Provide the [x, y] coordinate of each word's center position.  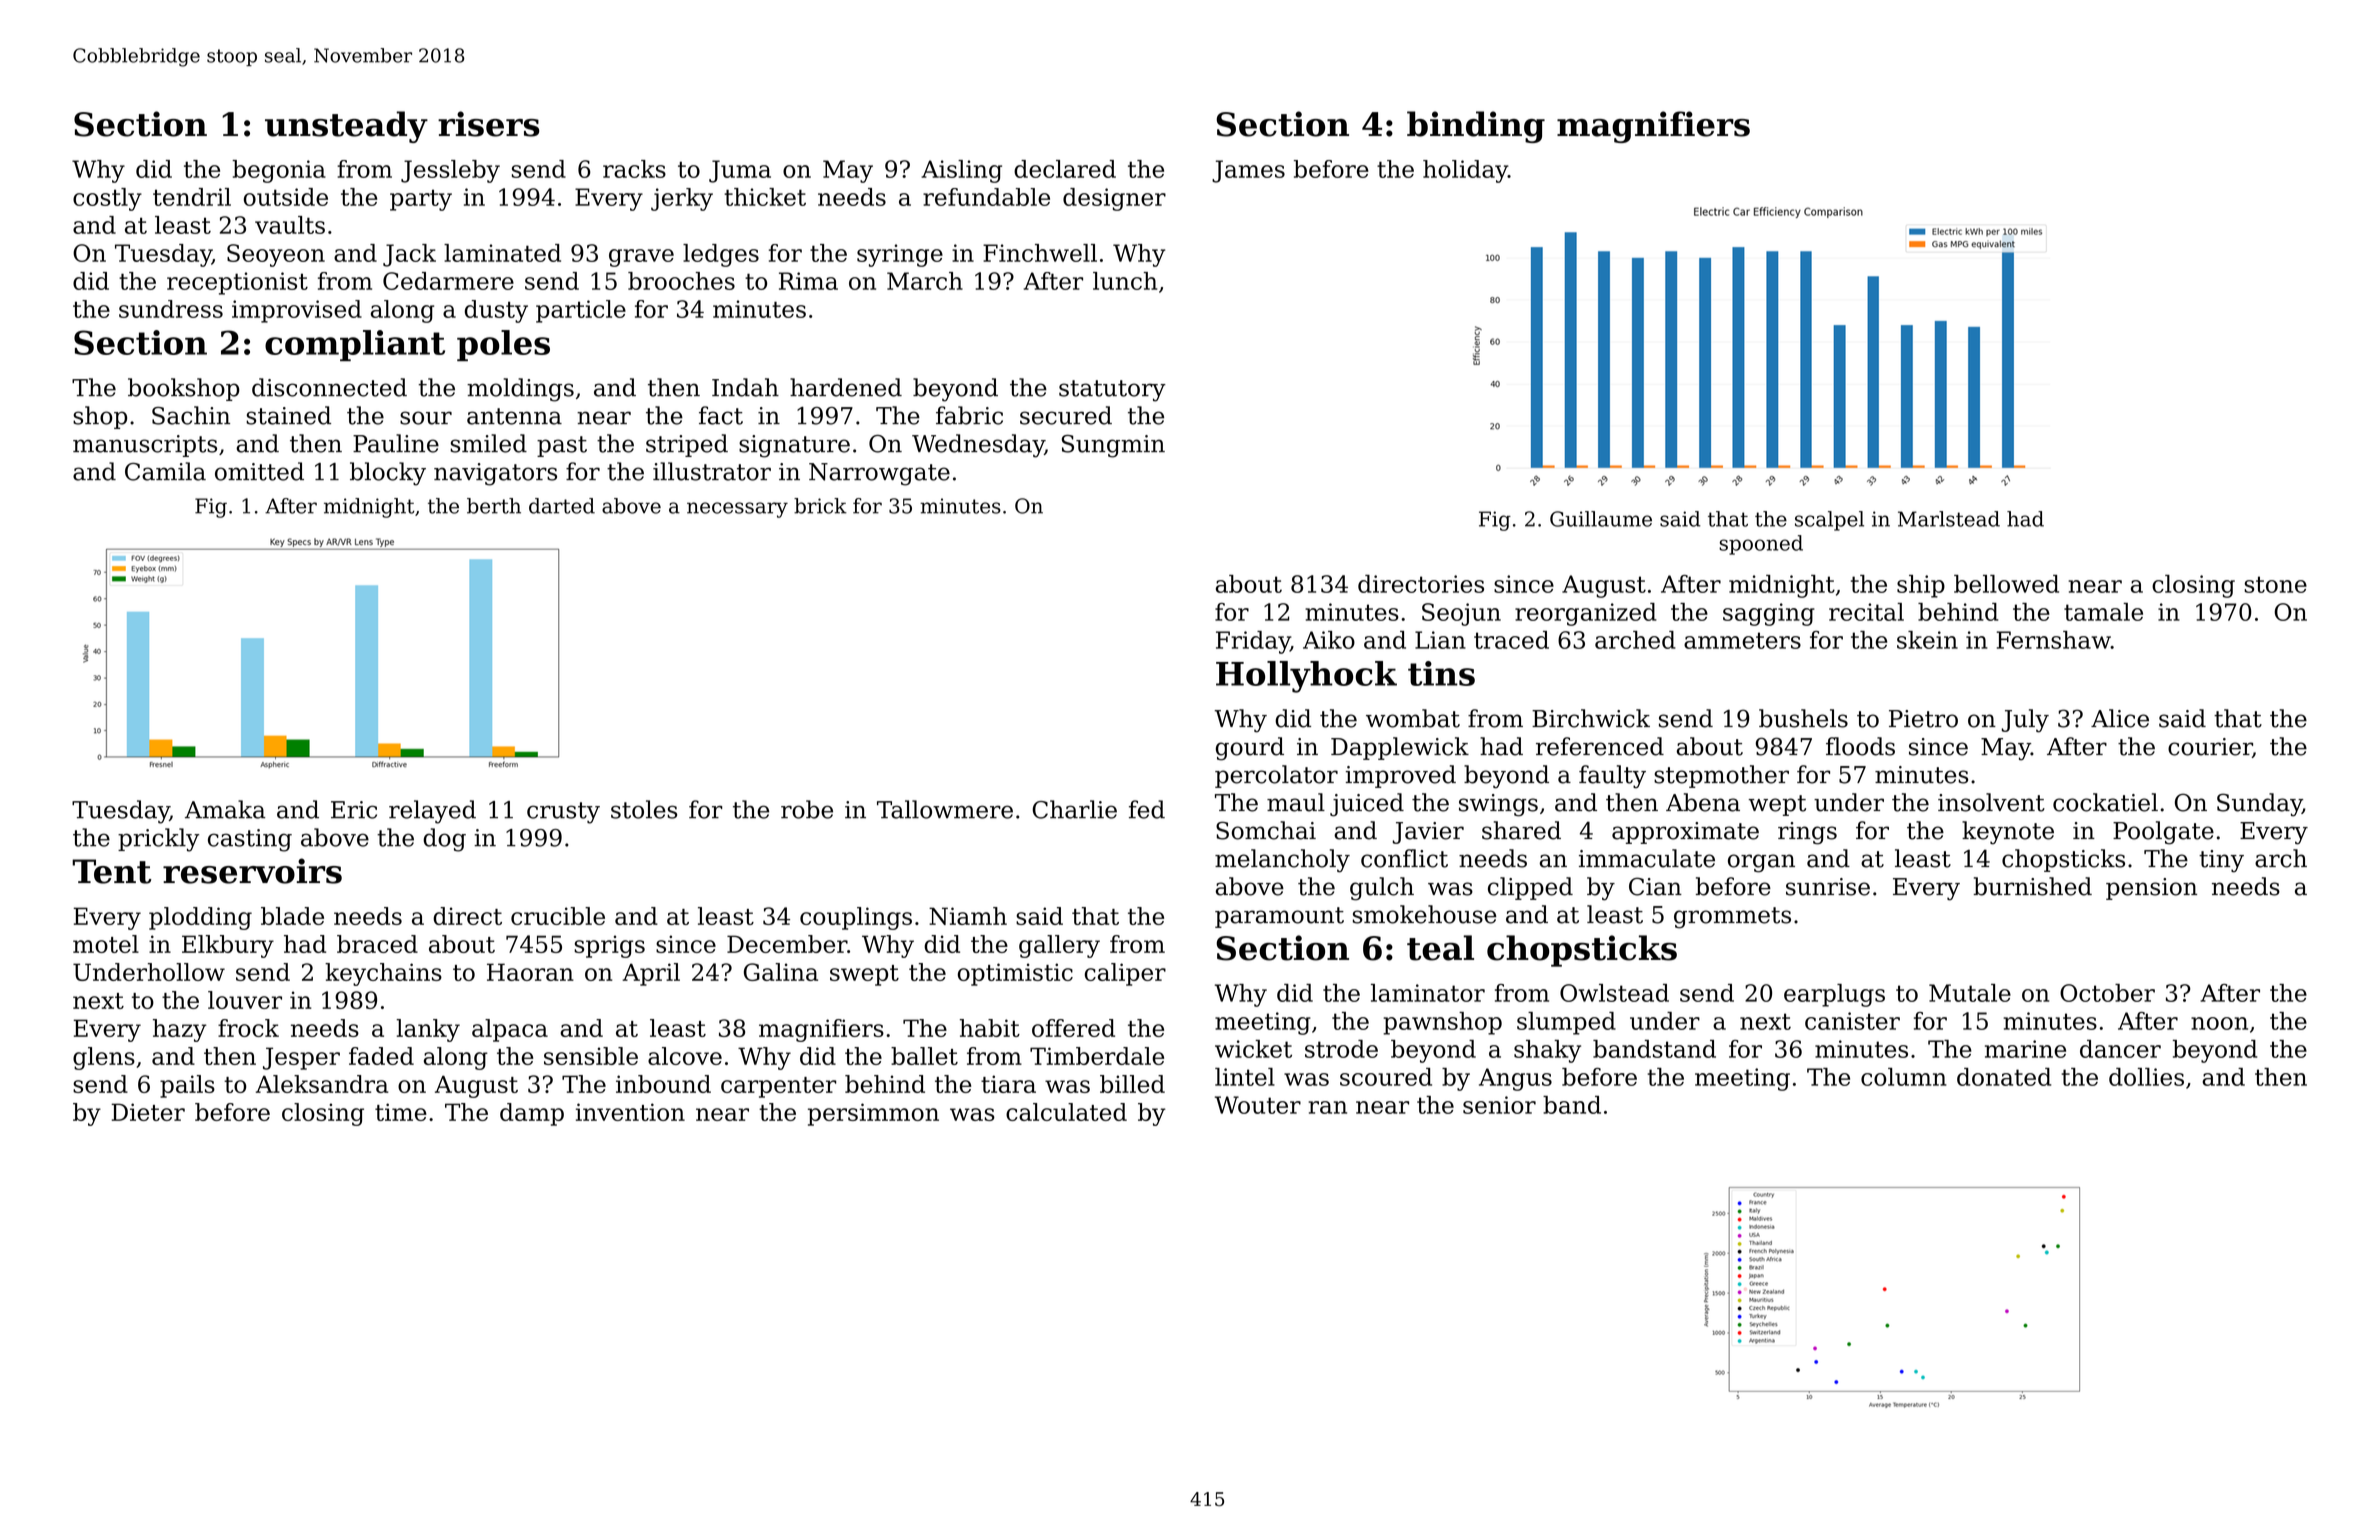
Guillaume [1601, 519]
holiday [1465, 171]
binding [1476, 127]
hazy [180, 1030]
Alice [2120, 718]
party [421, 200]
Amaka [225, 809]
